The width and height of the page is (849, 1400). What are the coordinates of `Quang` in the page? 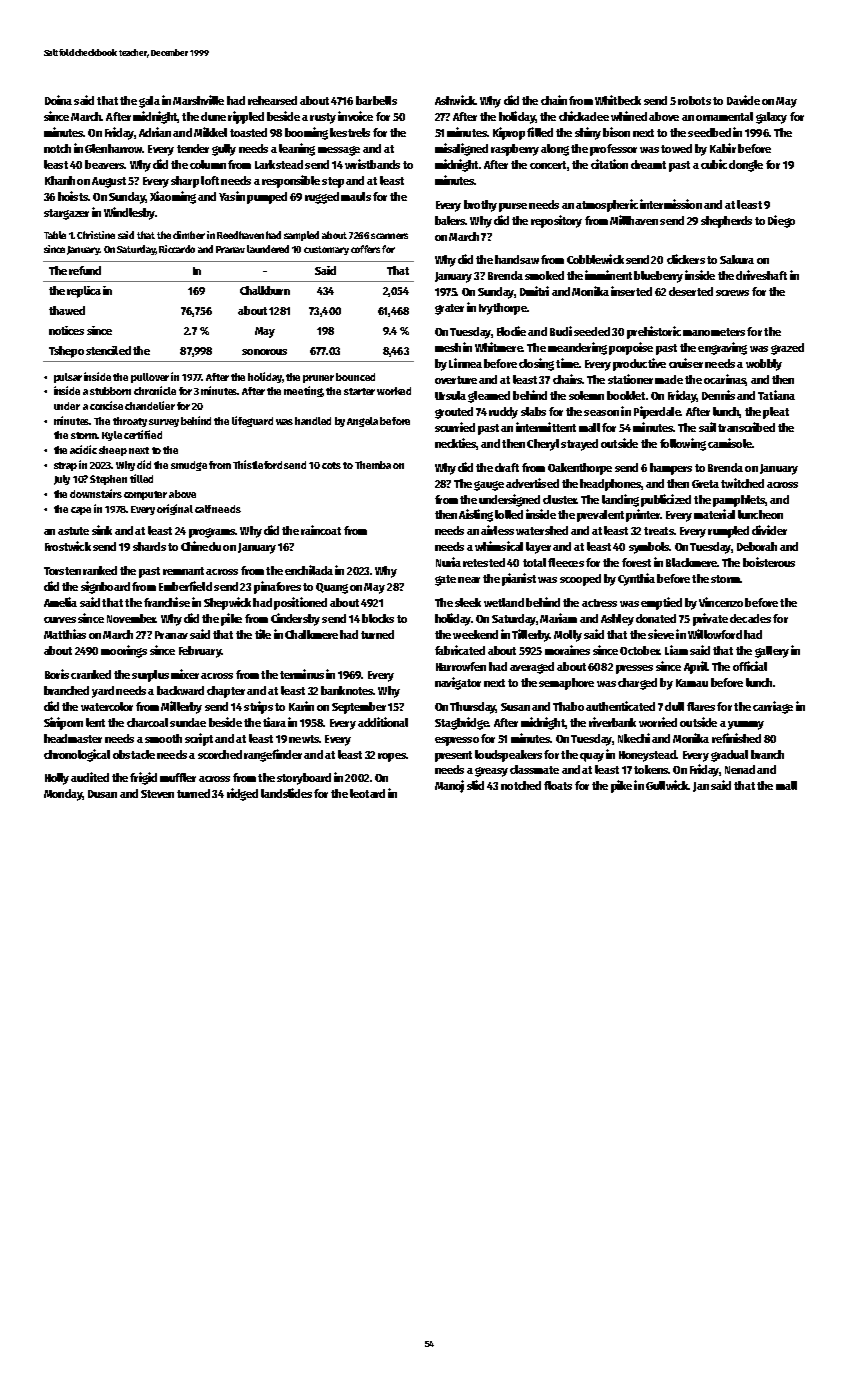 It's located at (332, 588).
